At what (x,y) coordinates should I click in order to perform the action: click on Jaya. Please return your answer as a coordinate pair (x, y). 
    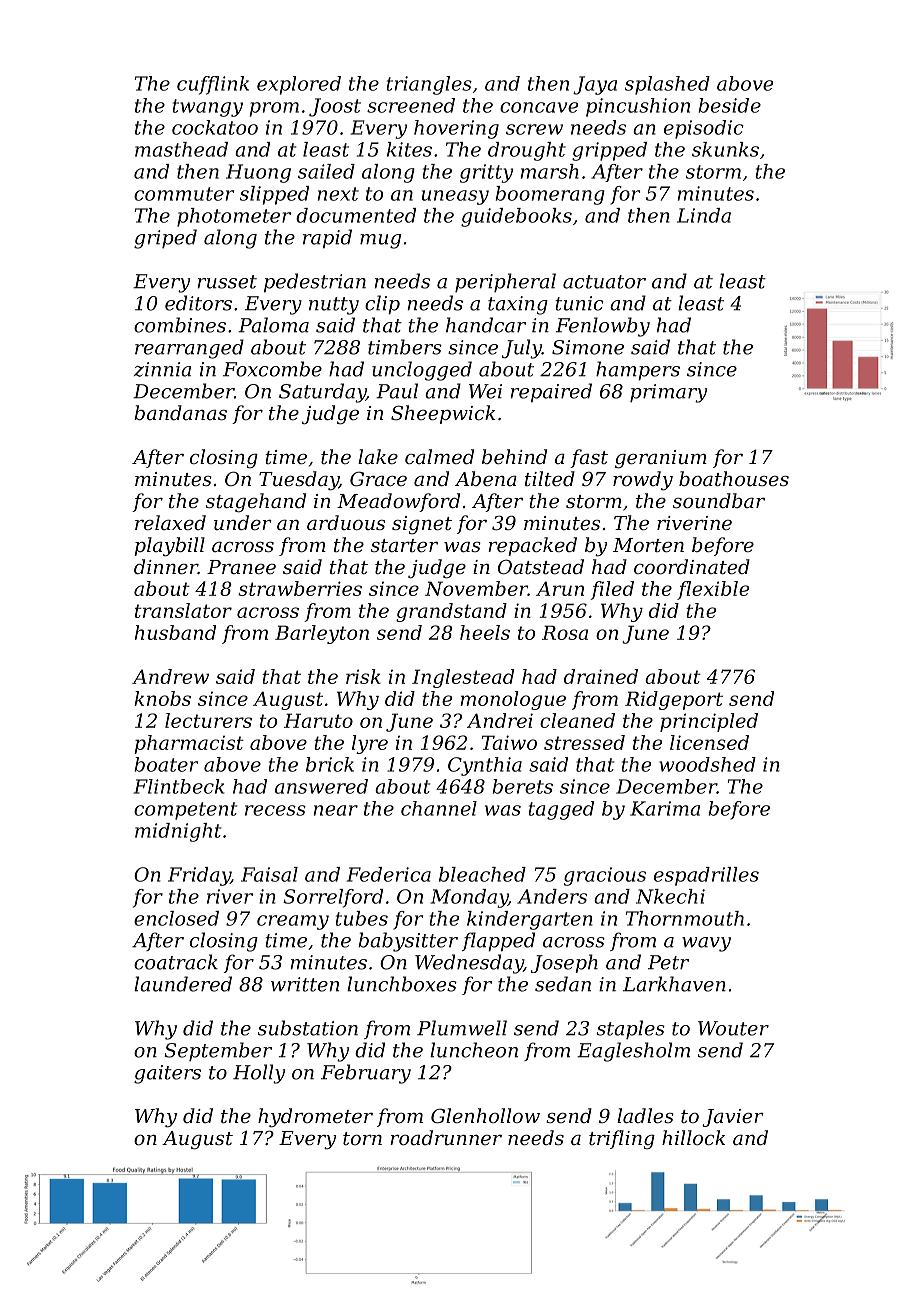
    Looking at the image, I should click on (595, 85).
